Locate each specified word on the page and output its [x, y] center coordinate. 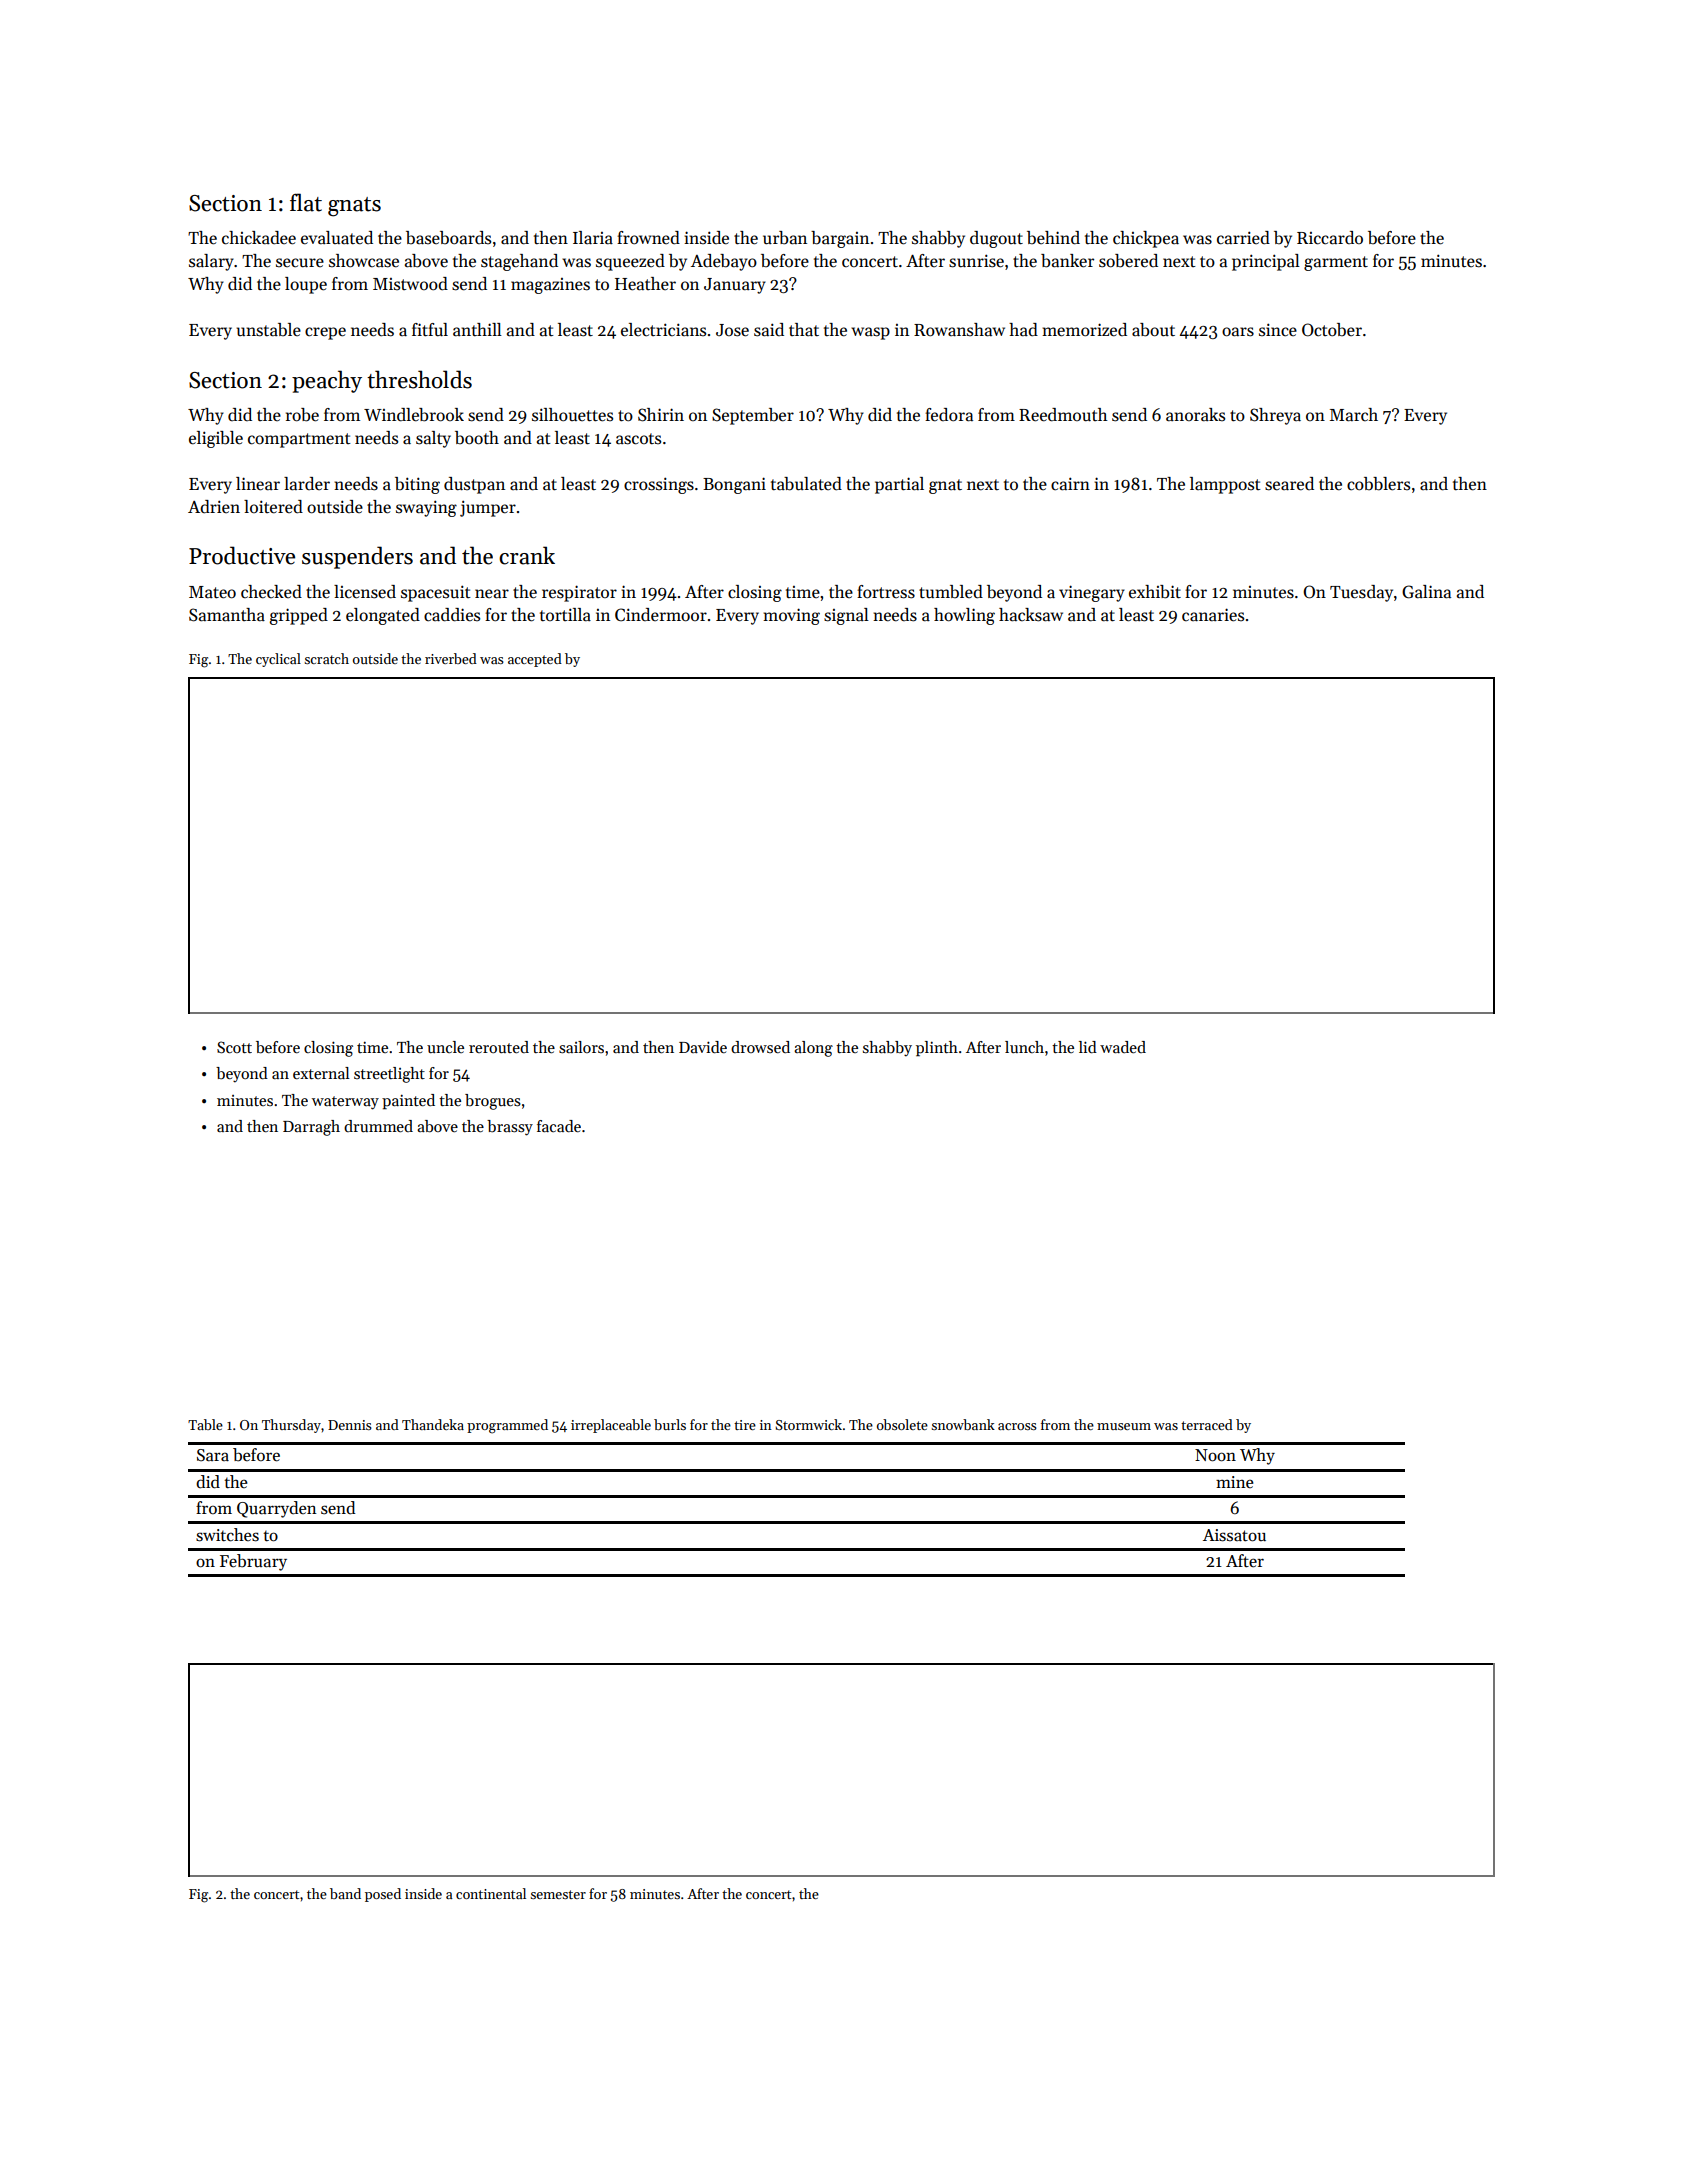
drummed [378, 1126]
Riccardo [1330, 238]
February [253, 1562]
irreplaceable [611, 1426]
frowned [648, 238]
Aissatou [1234, 1535]
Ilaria [593, 238]
